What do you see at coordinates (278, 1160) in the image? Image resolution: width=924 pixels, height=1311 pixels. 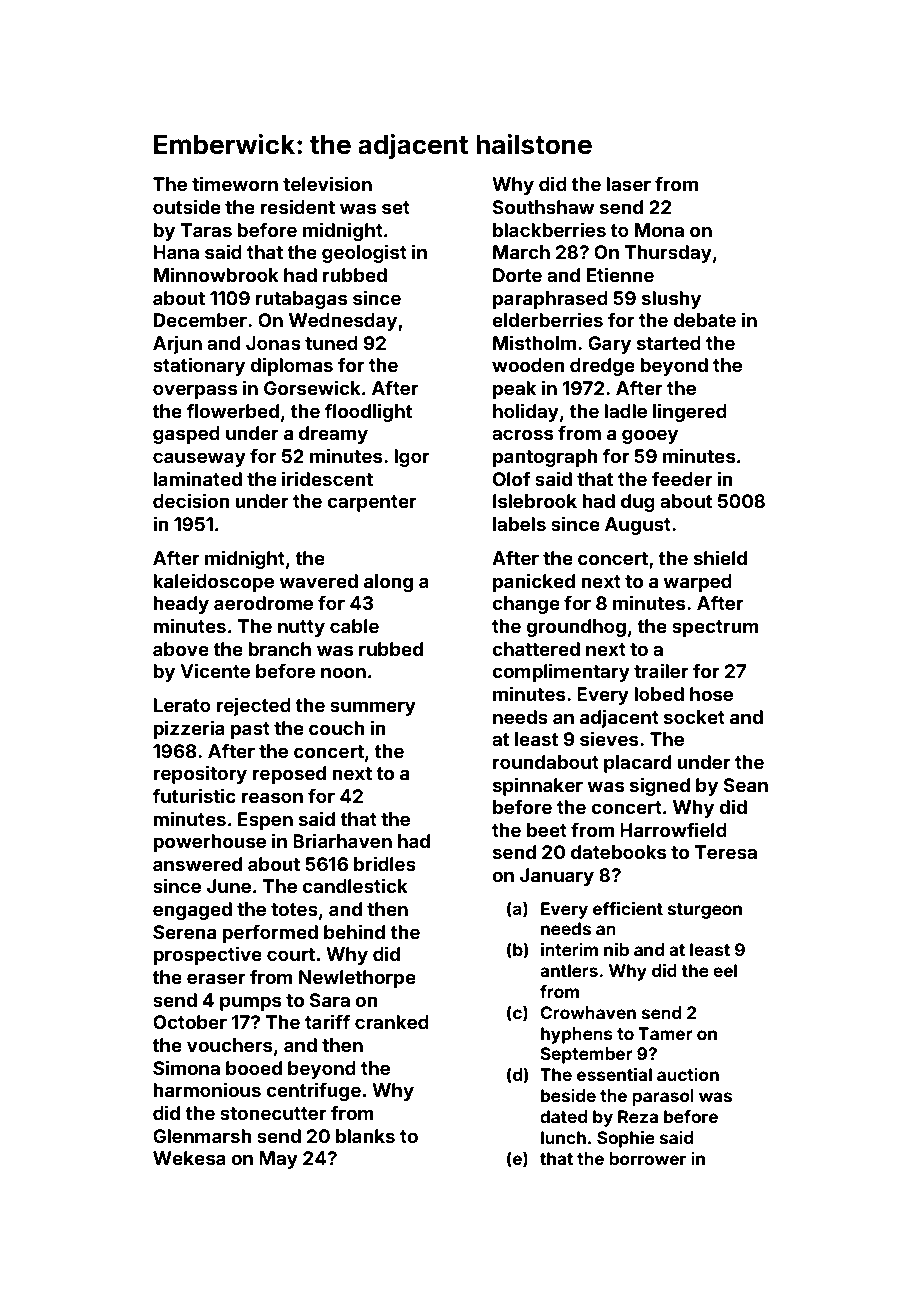 I see `May` at bounding box center [278, 1160].
